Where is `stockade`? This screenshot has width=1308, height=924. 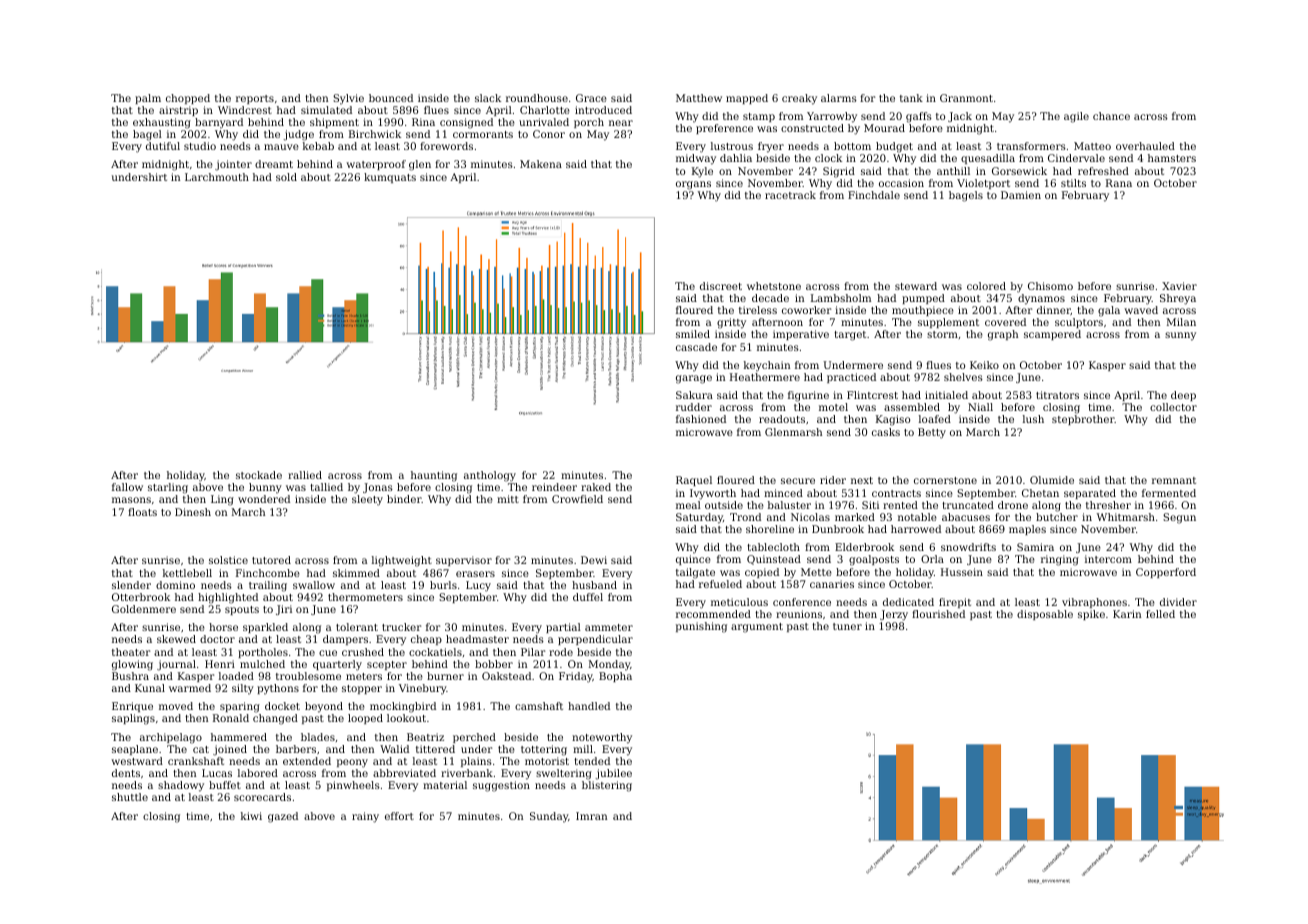
stockade is located at coordinates (259, 475).
